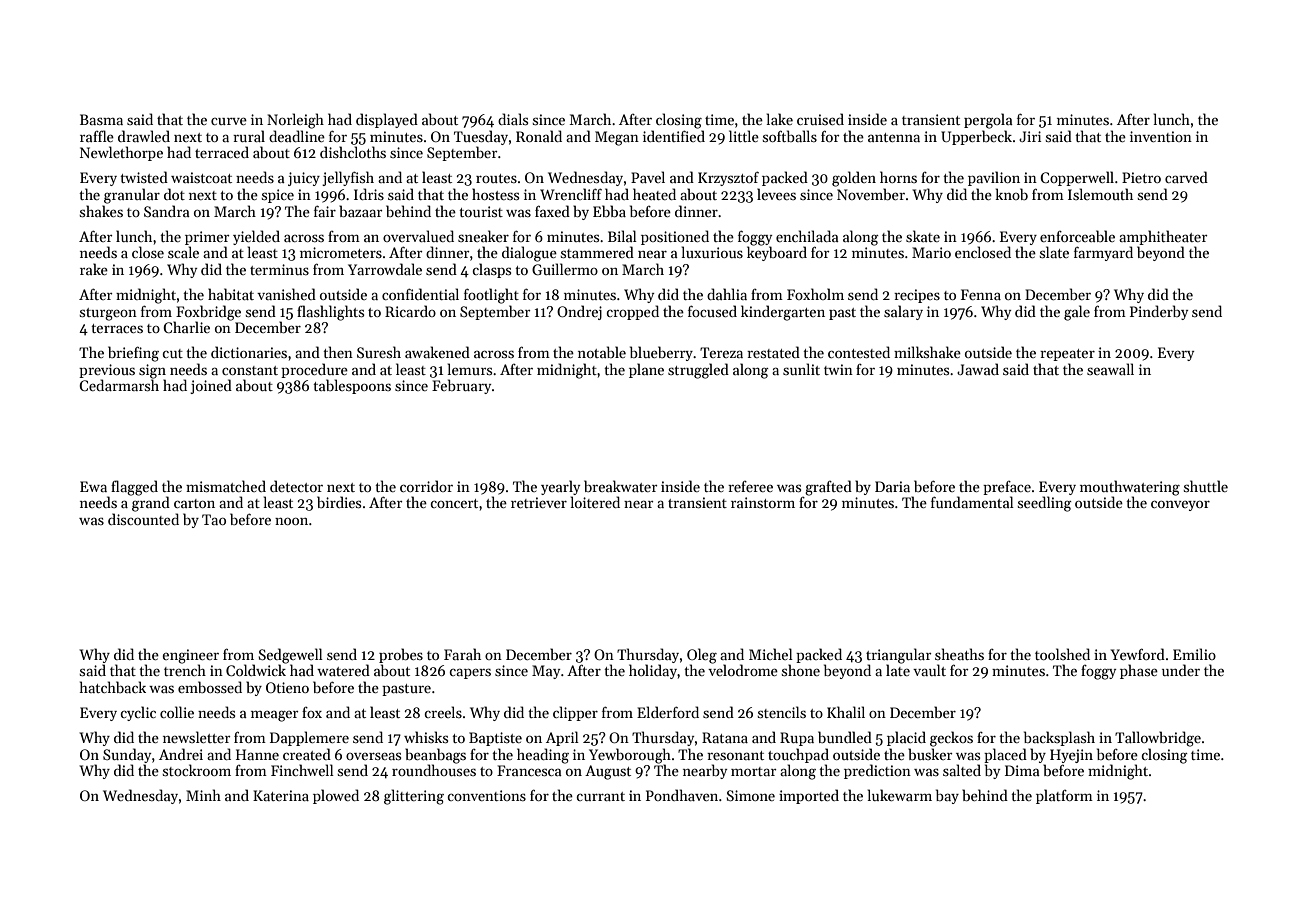  What do you see at coordinates (113, 687) in the page?
I see `hatchback` at bounding box center [113, 687].
